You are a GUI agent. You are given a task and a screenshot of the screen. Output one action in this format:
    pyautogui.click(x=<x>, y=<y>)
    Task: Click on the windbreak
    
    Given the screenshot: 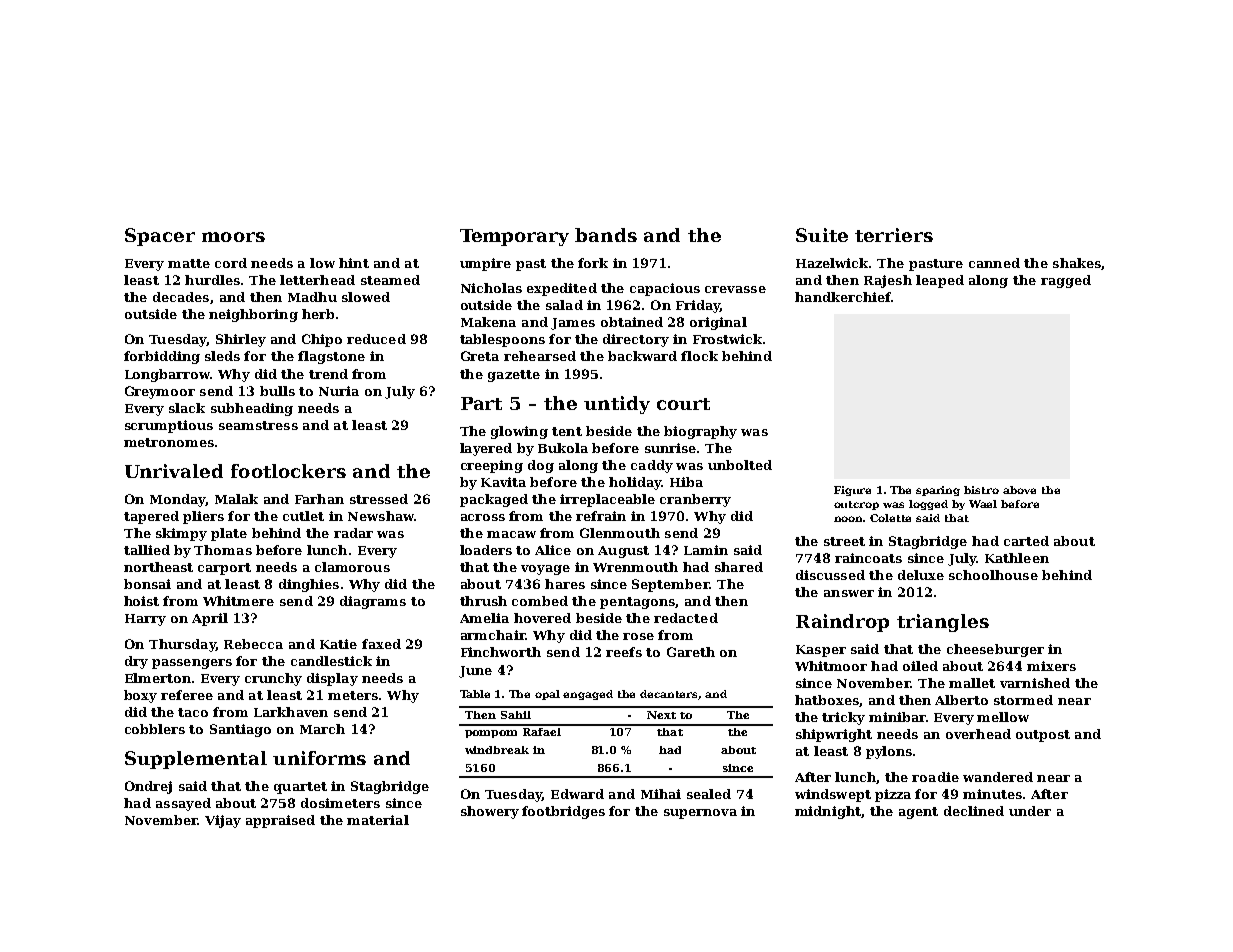 What is the action you would take?
    pyautogui.click(x=497, y=750)
